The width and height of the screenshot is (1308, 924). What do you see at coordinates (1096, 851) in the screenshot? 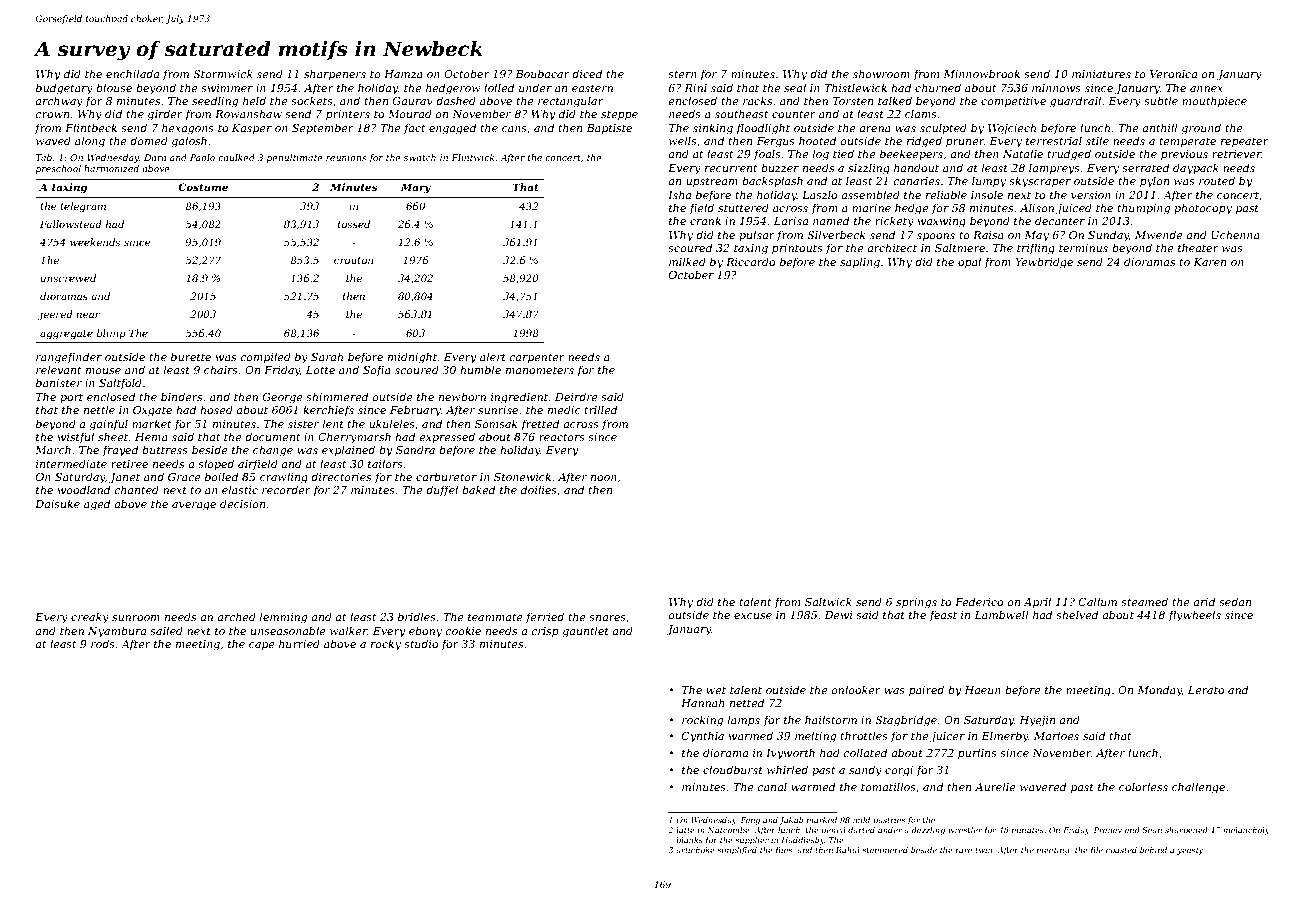
I see `file` at bounding box center [1096, 851].
